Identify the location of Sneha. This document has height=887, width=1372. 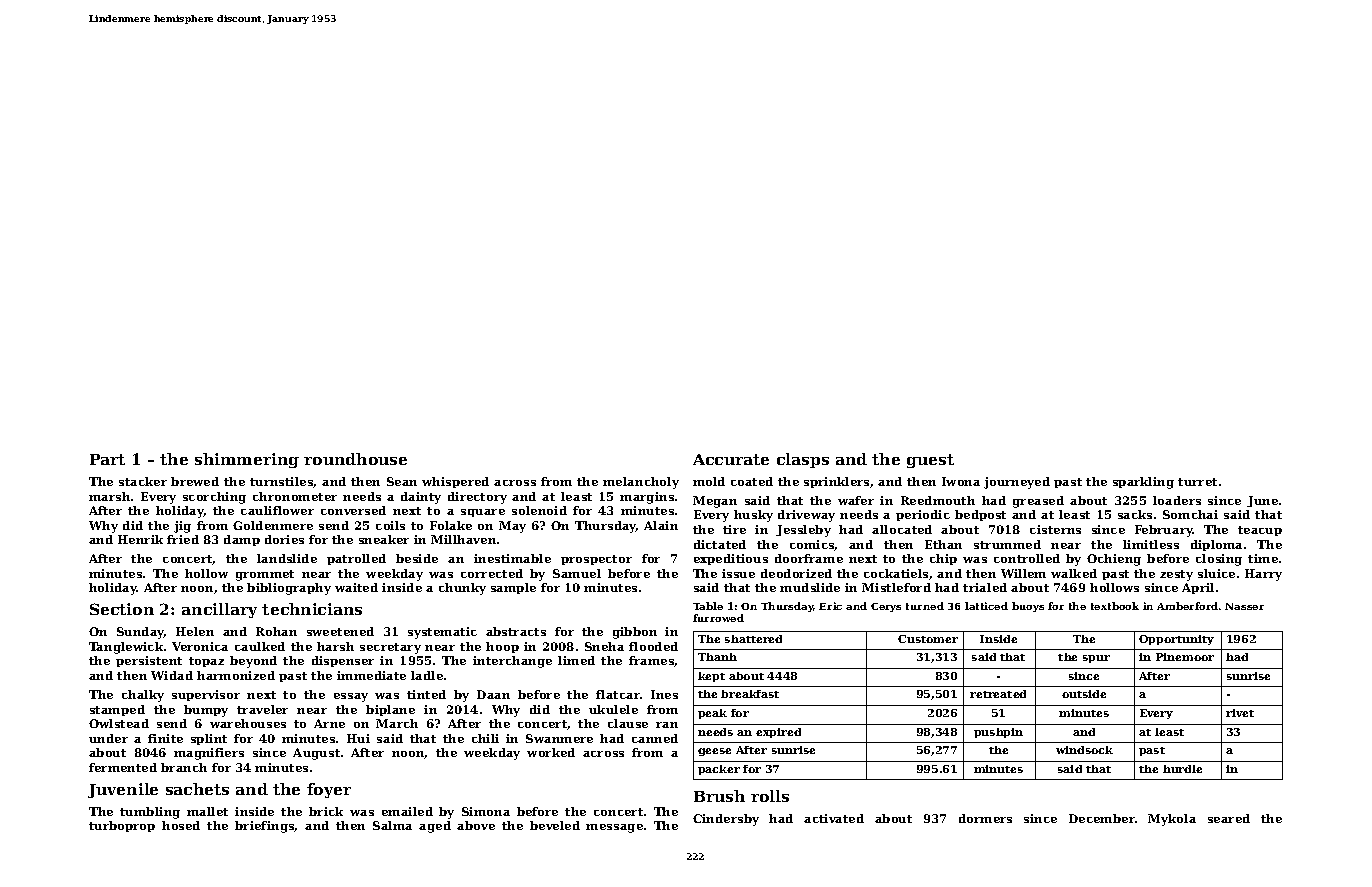
(604, 646).
